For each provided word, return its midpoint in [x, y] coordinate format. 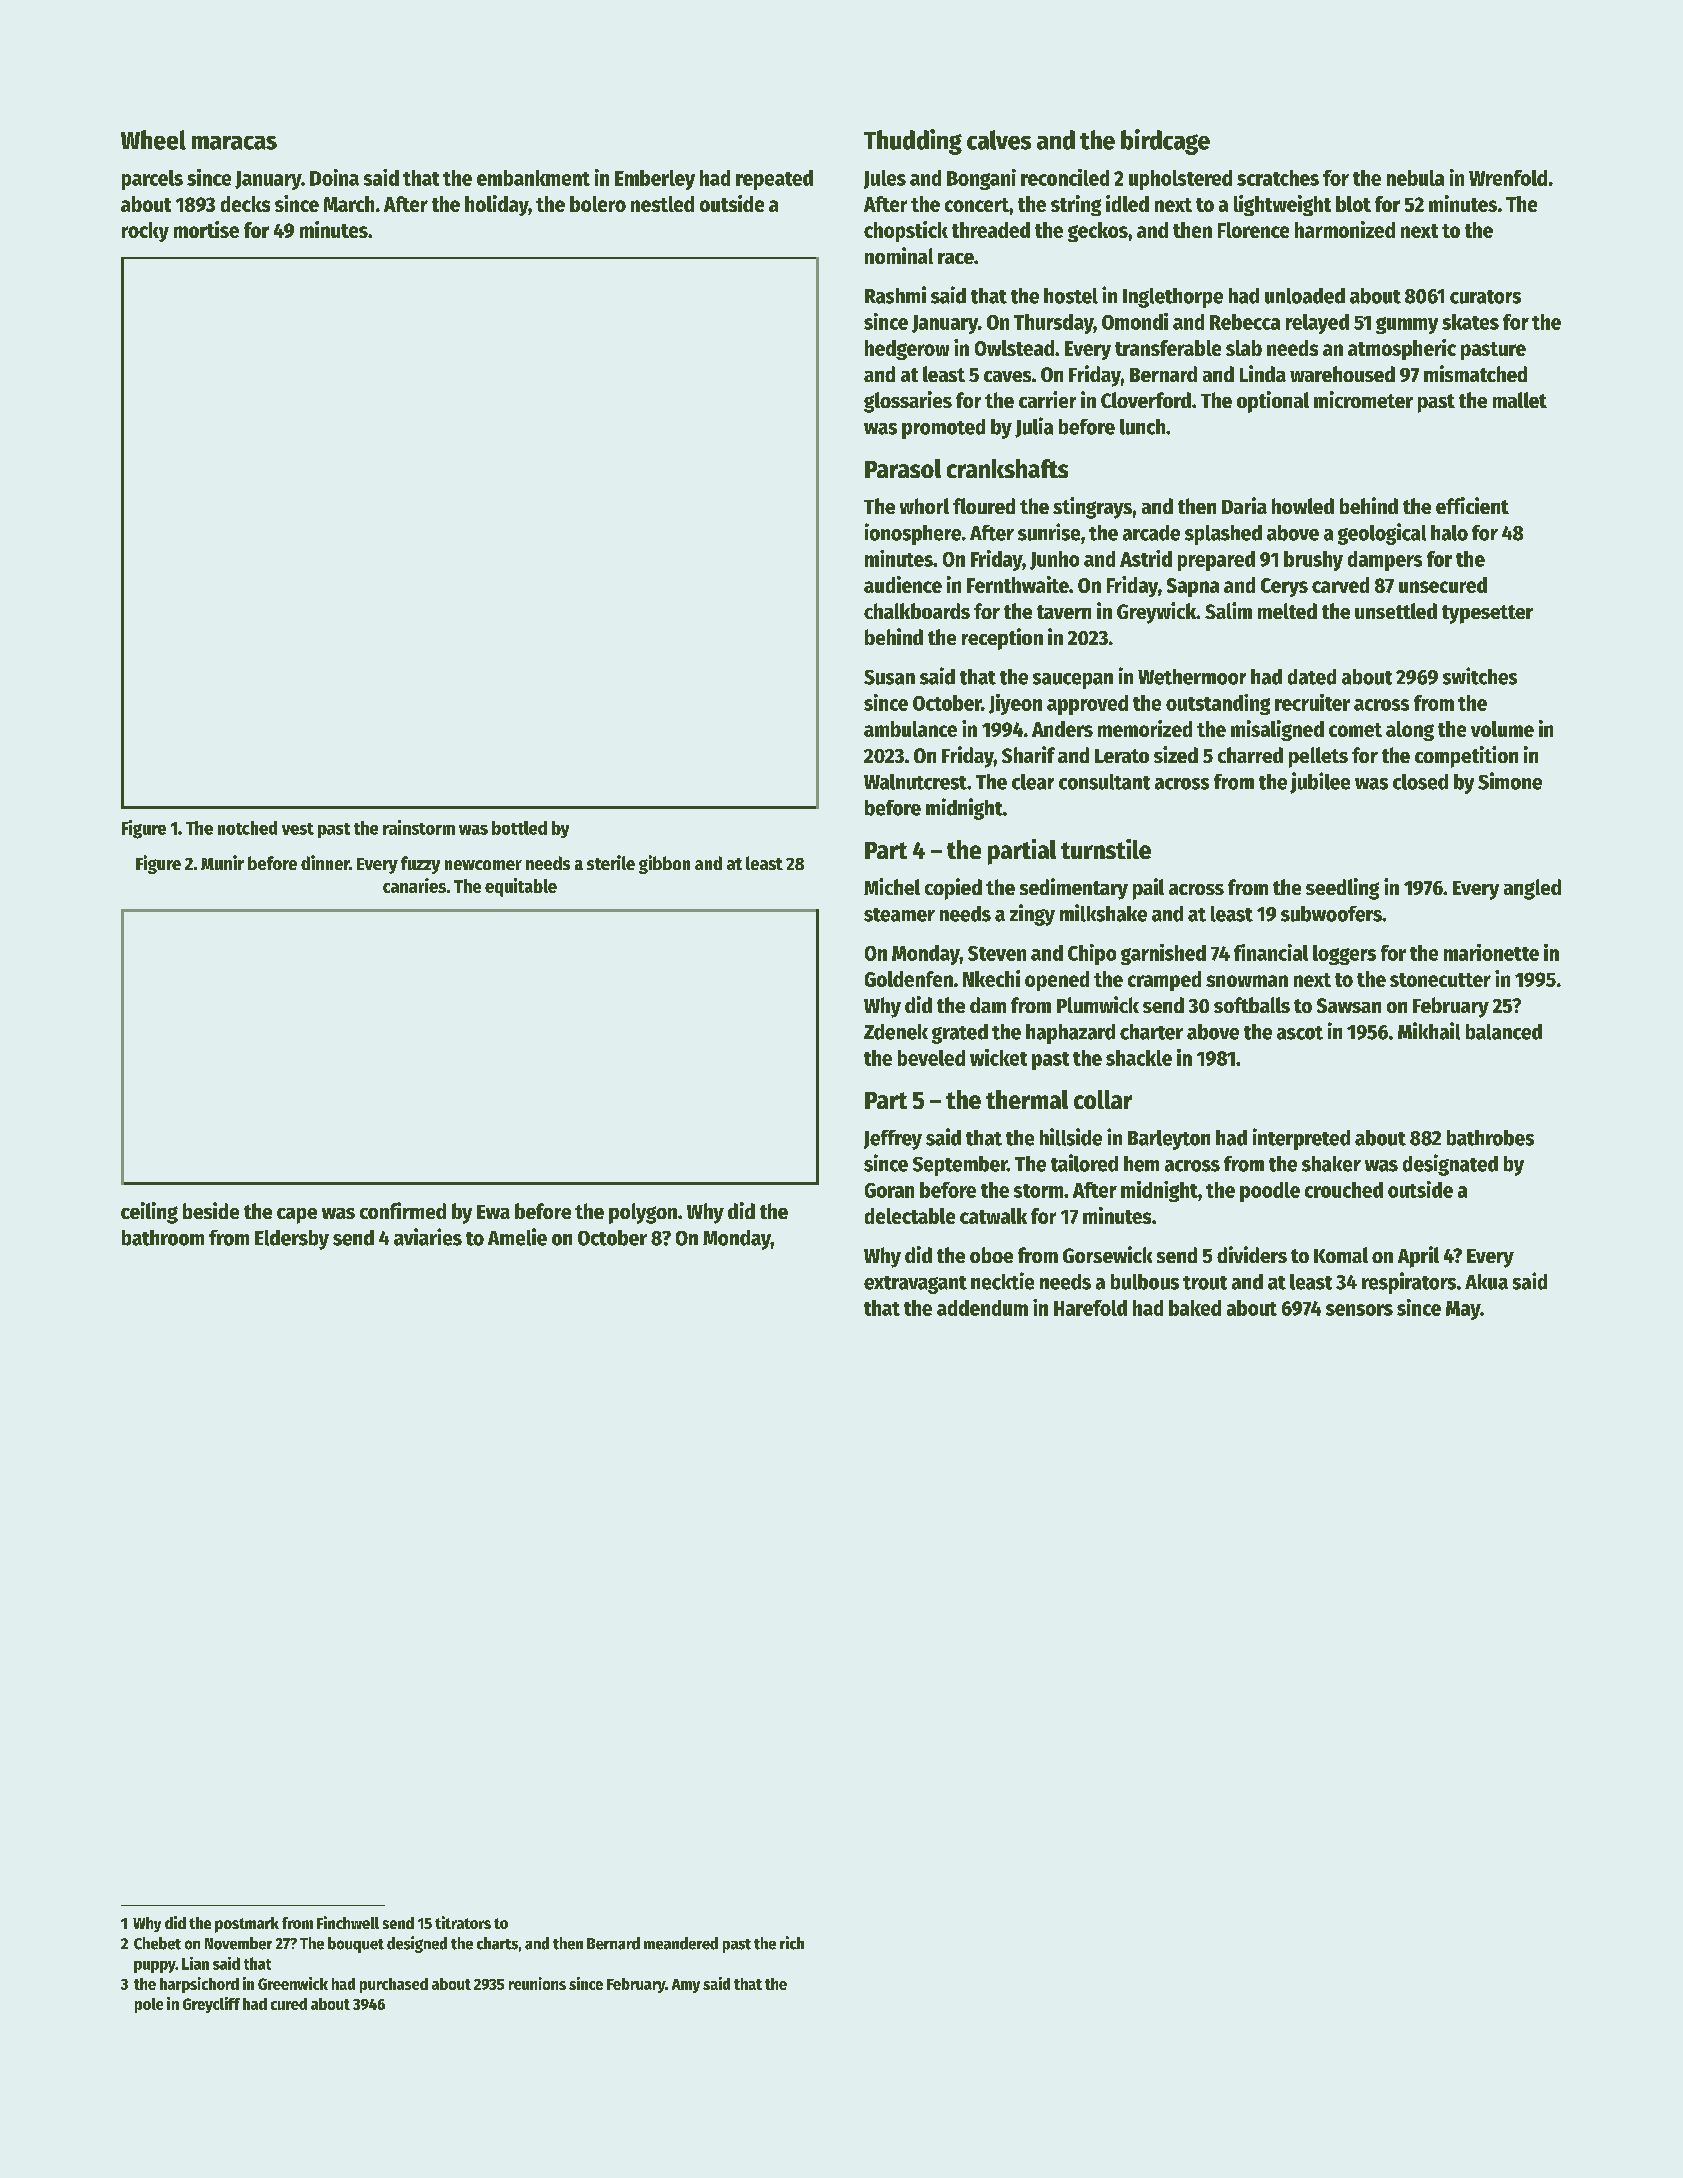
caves [1007, 376]
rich [792, 1943]
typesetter [1487, 614]
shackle [1139, 1058]
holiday [497, 205]
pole [149, 2005]
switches [1480, 676]
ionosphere [913, 534]
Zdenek [896, 1032]
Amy [686, 1986]
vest [298, 829]
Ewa [493, 1212]
